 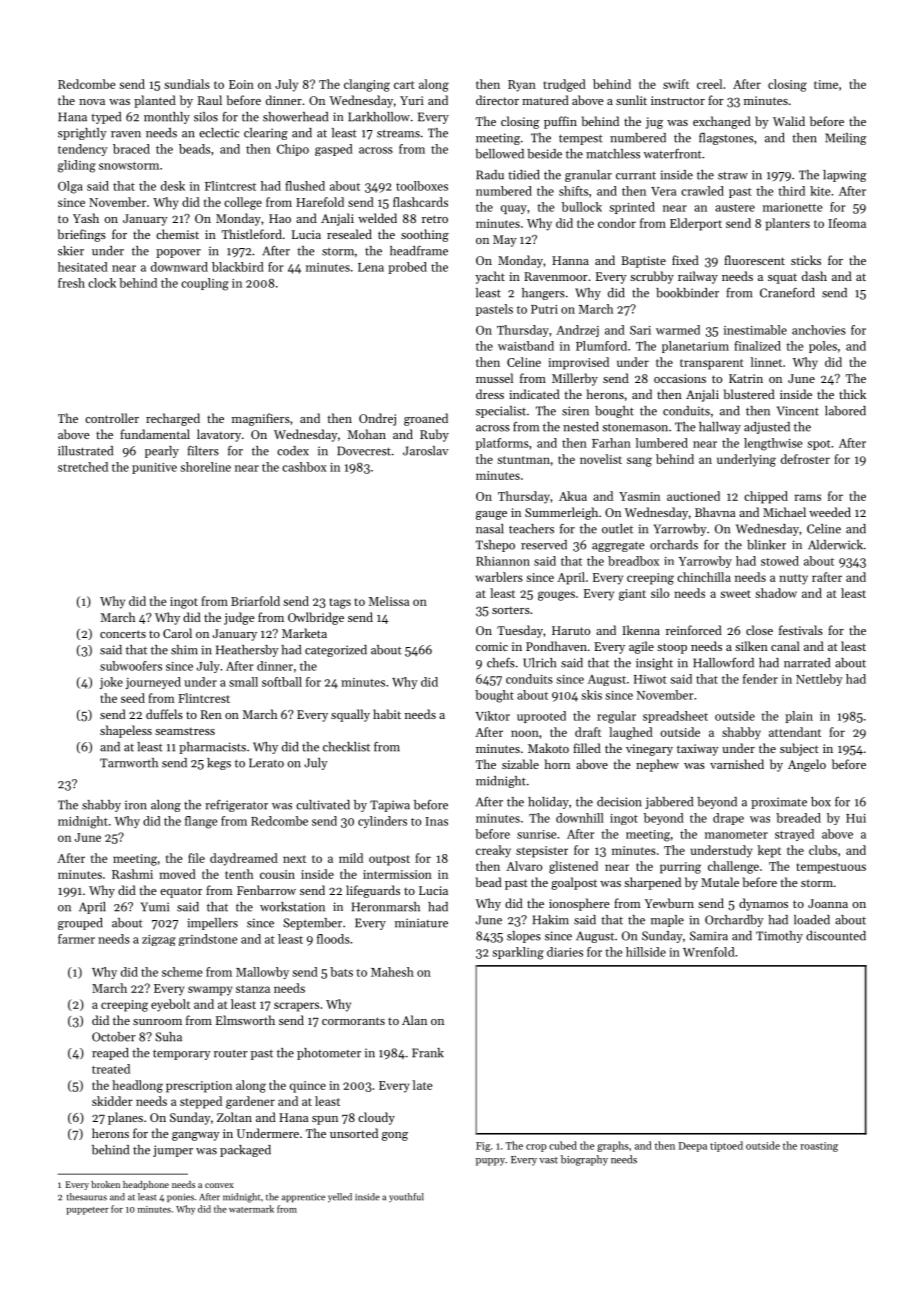 I want to click on hesitated, so click(x=83, y=267).
